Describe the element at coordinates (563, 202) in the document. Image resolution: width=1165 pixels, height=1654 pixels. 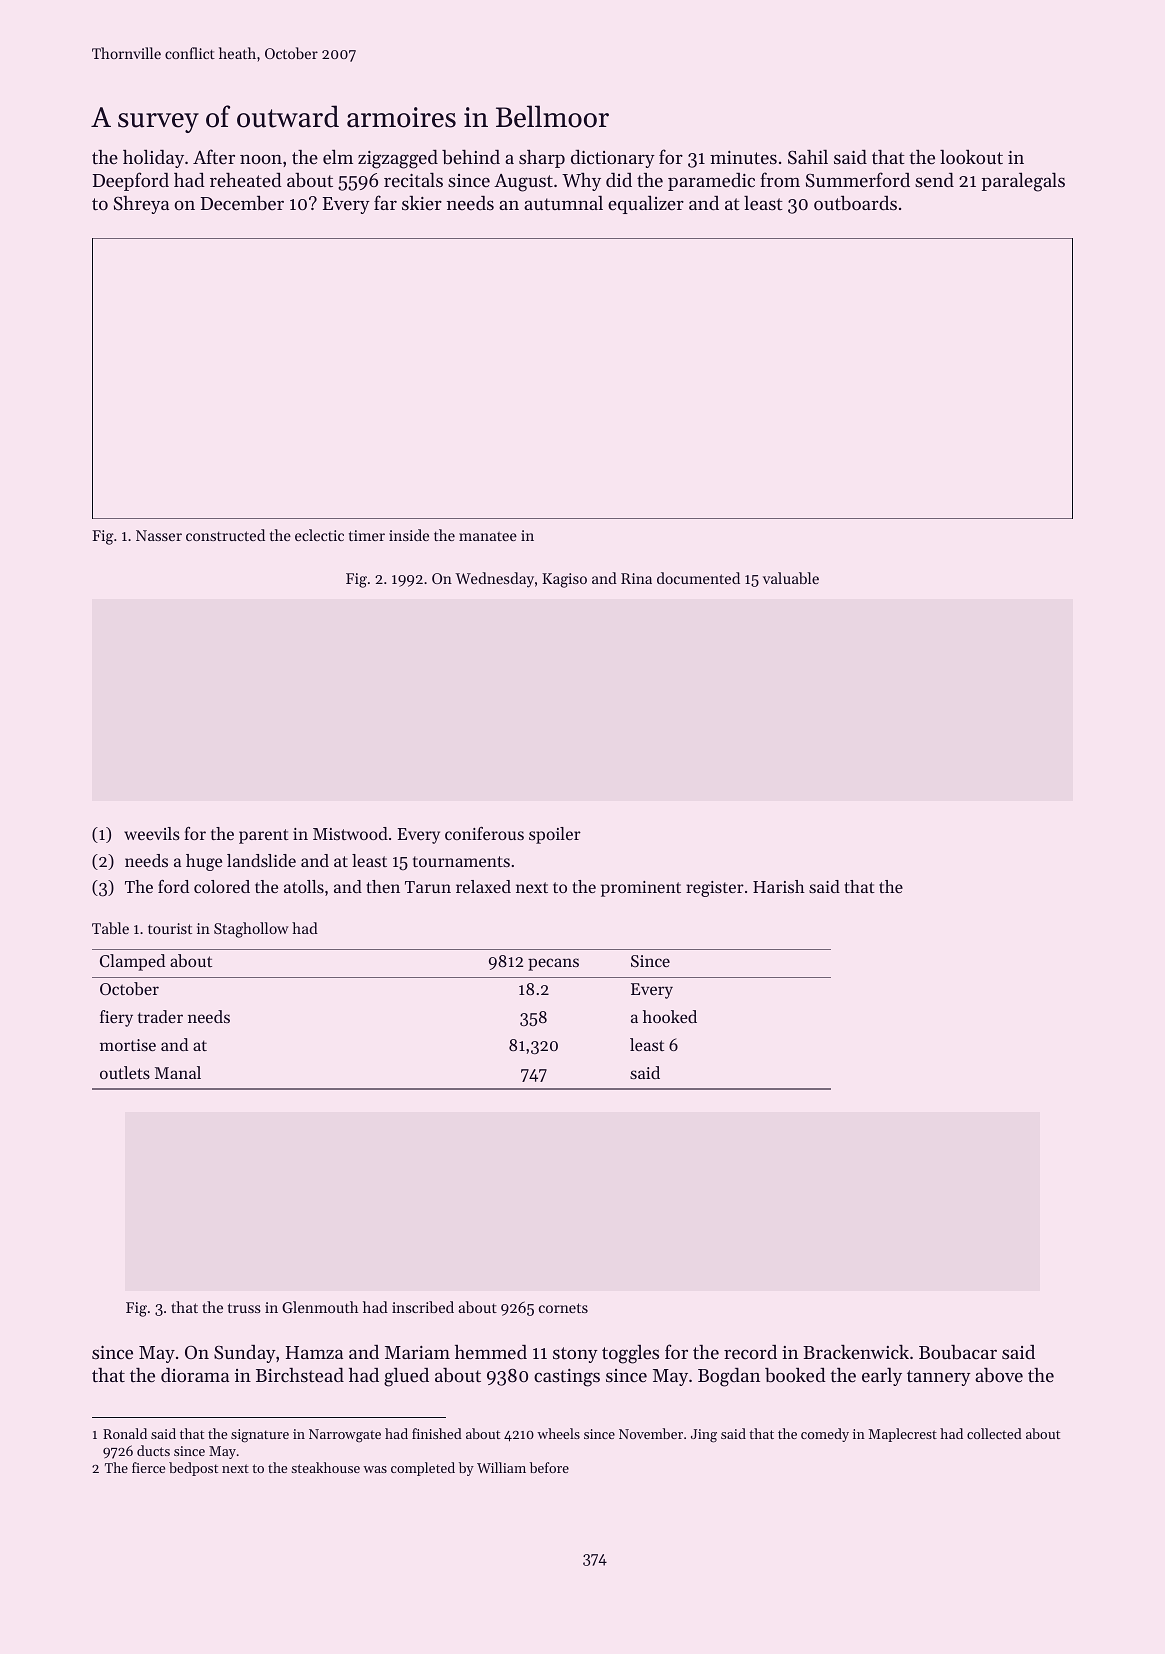
I see `autumnal` at that location.
